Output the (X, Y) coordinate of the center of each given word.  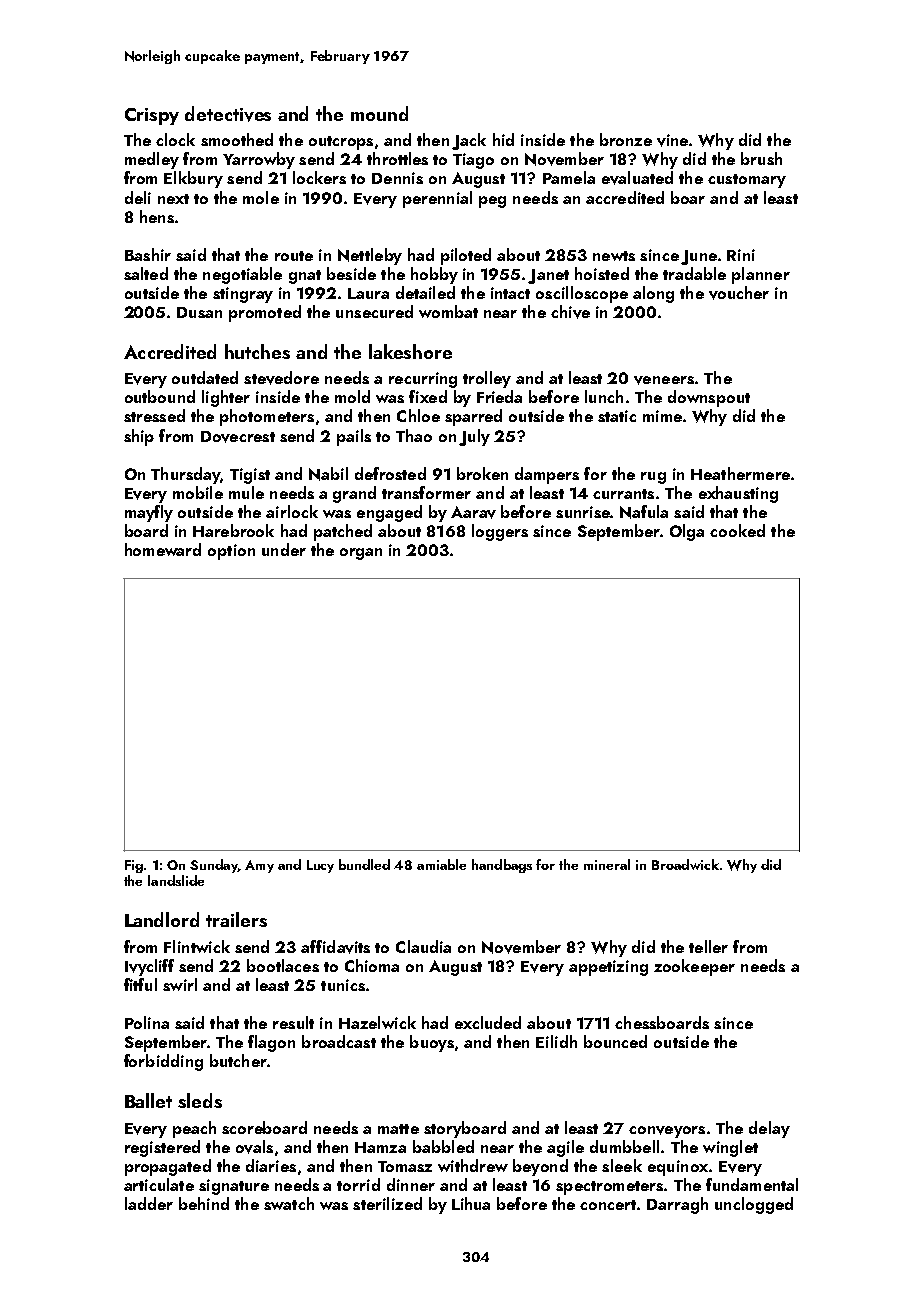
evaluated (637, 178)
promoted (265, 313)
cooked (737, 530)
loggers (500, 532)
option (231, 552)
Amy (259, 866)
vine (672, 140)
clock (175, 139)
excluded (488, 1022)
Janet (548, 276)
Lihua (471, 1203)
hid (503, 139)
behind (204, 1203)
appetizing (608, 968)
